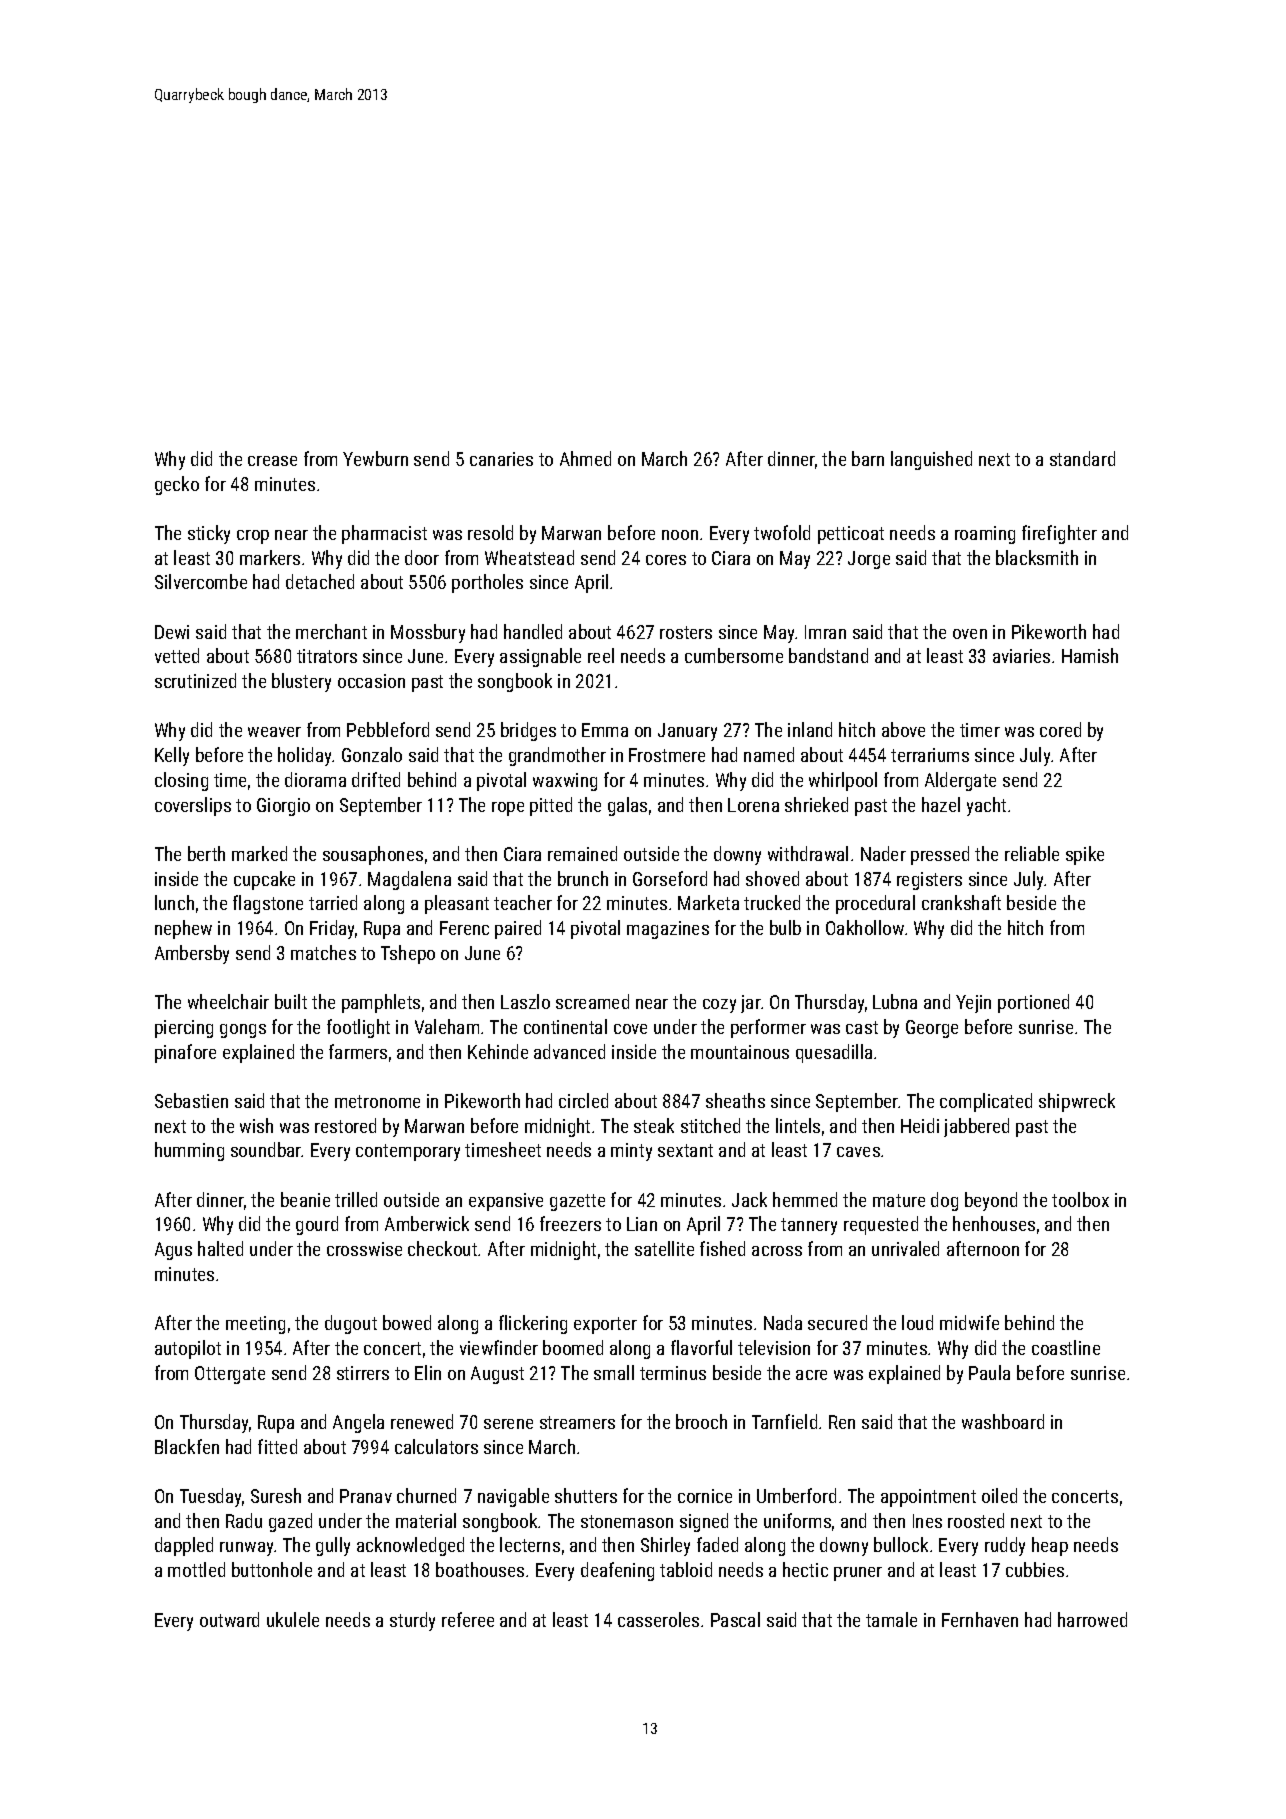 The image size is (1286, 1819). Describe the element at coordinates (1033, 1003) in the document. I see `portioned` at that location.
